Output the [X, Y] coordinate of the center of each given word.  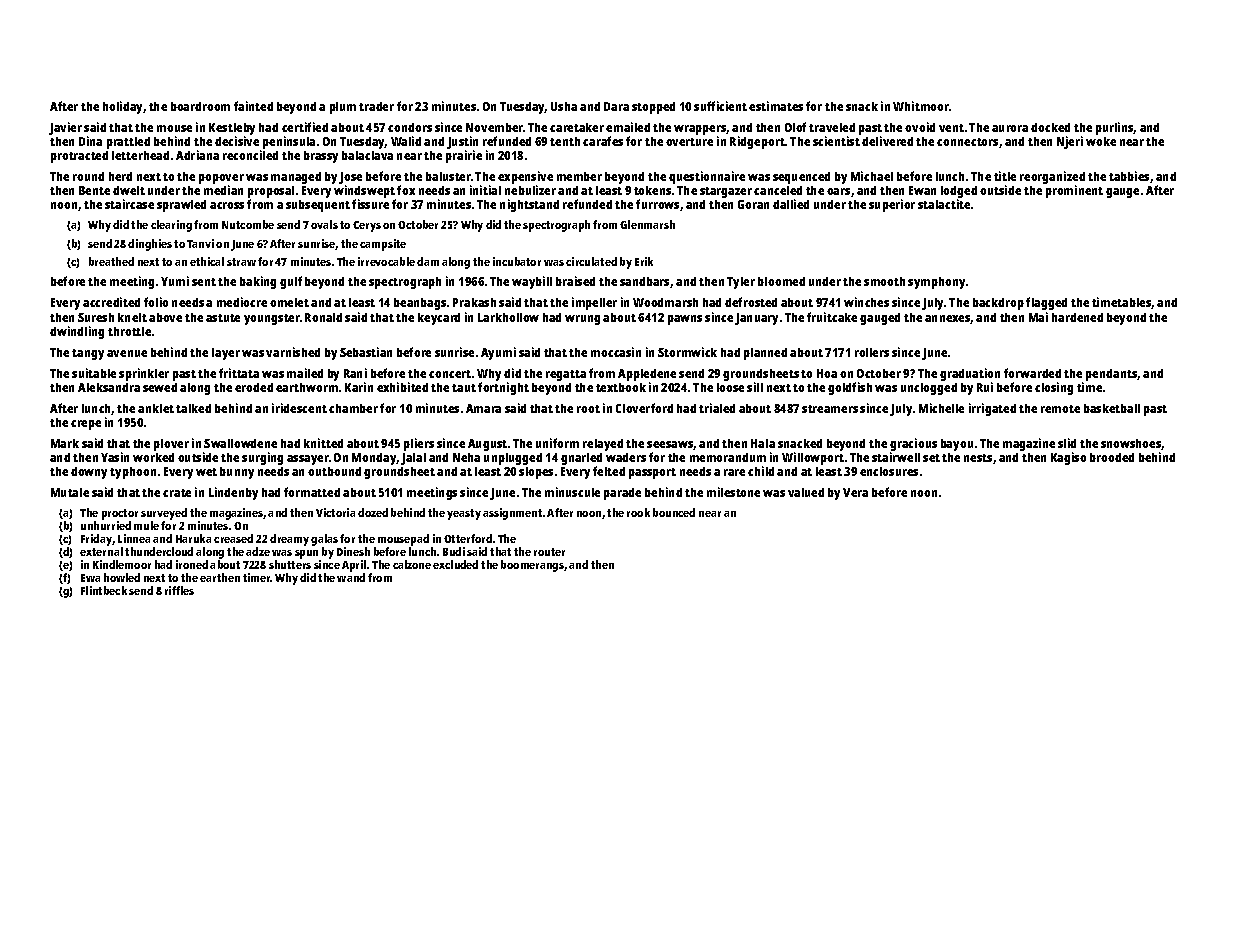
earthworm [307, 387]
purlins [1115, 128]
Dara [616, 106]
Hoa [827, 373]
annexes [948, 319]
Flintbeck [104, 590]
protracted [79, 157]
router [549, 552]
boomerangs [532, 566]
